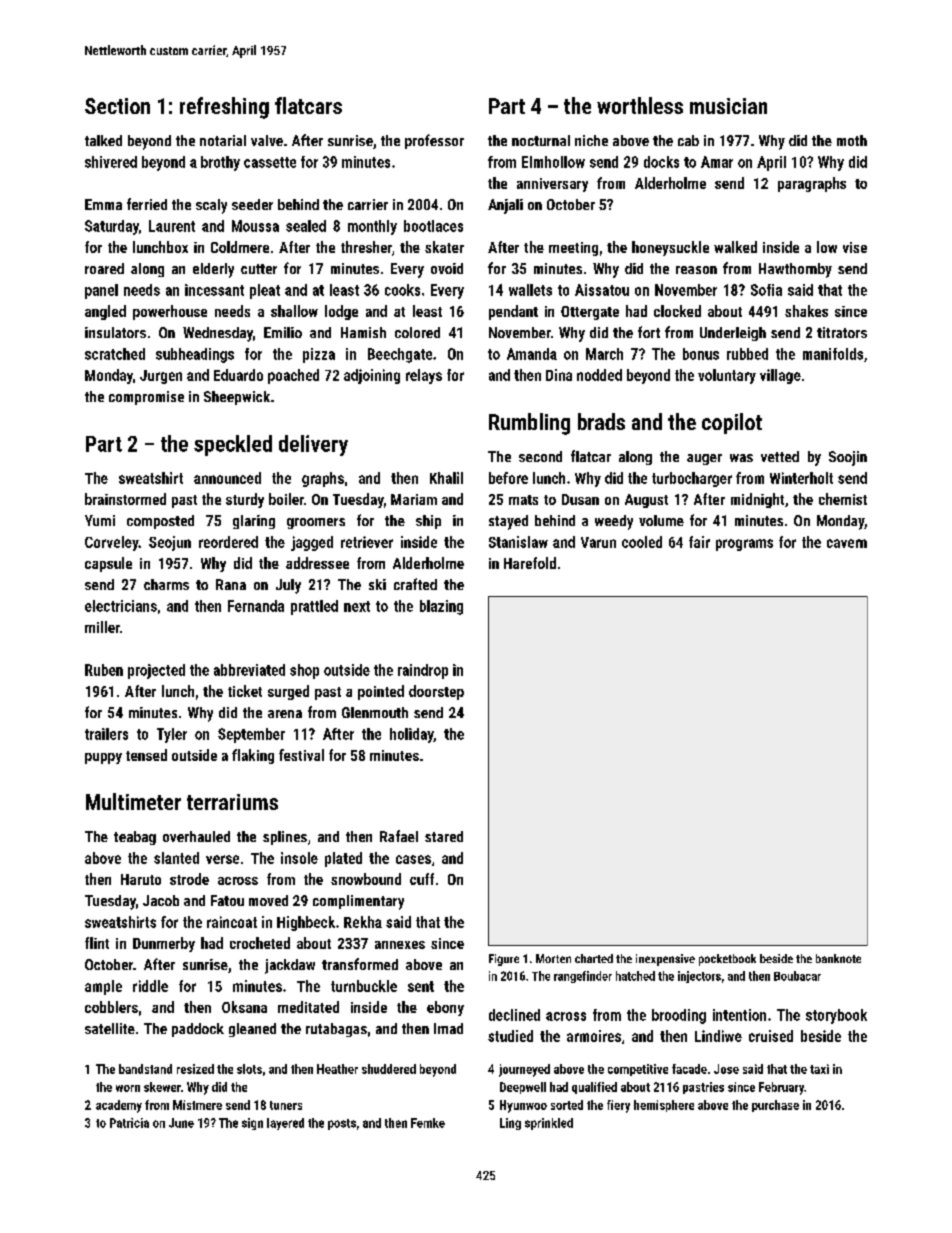 This document has width=952, height=1233. What do you see at coordinates (106, 734) in the document?
I see `trailers` at bounding box center [106, 734].
